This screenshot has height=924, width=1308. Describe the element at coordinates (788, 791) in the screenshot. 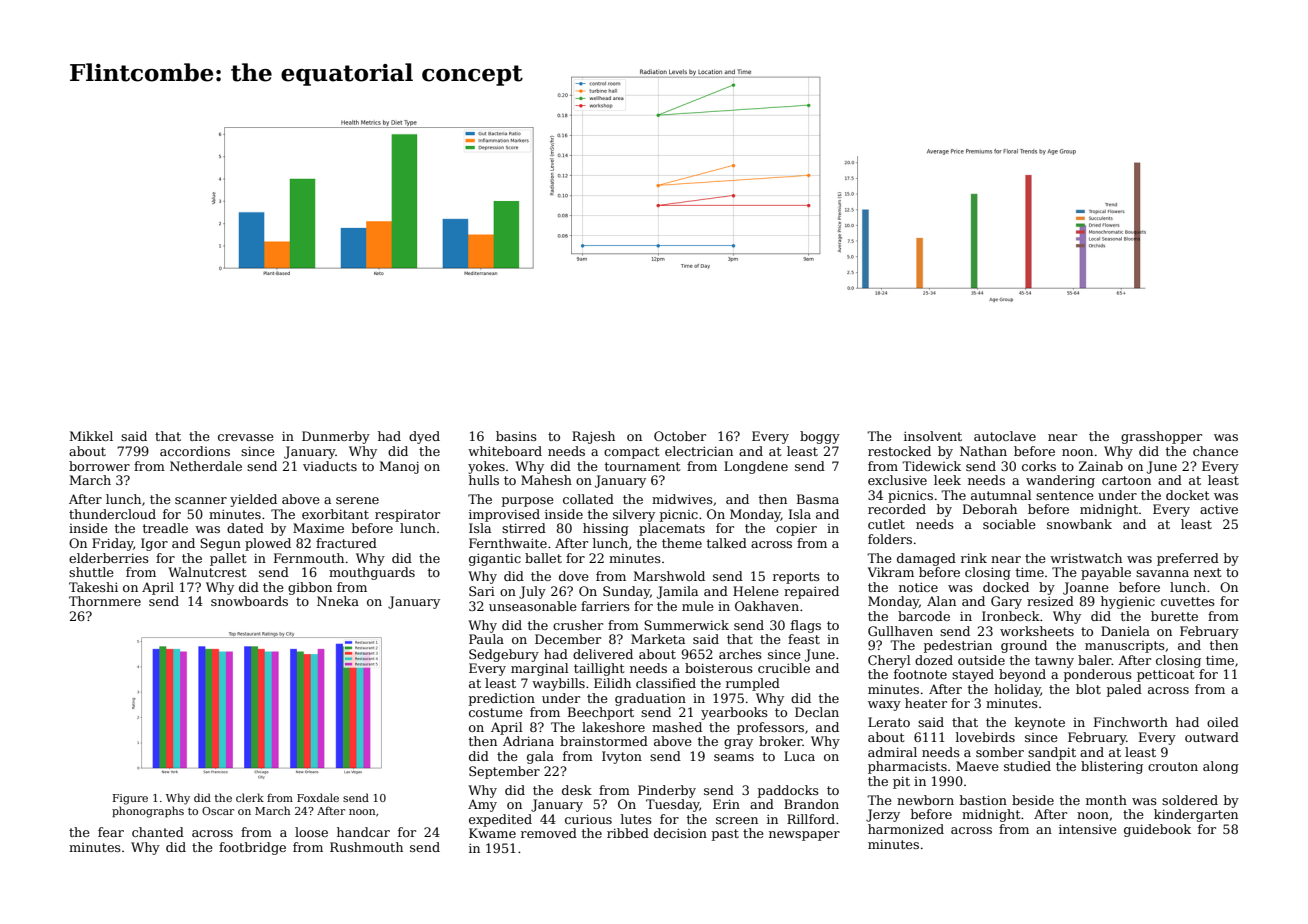

I see `paddocks` at that location.
